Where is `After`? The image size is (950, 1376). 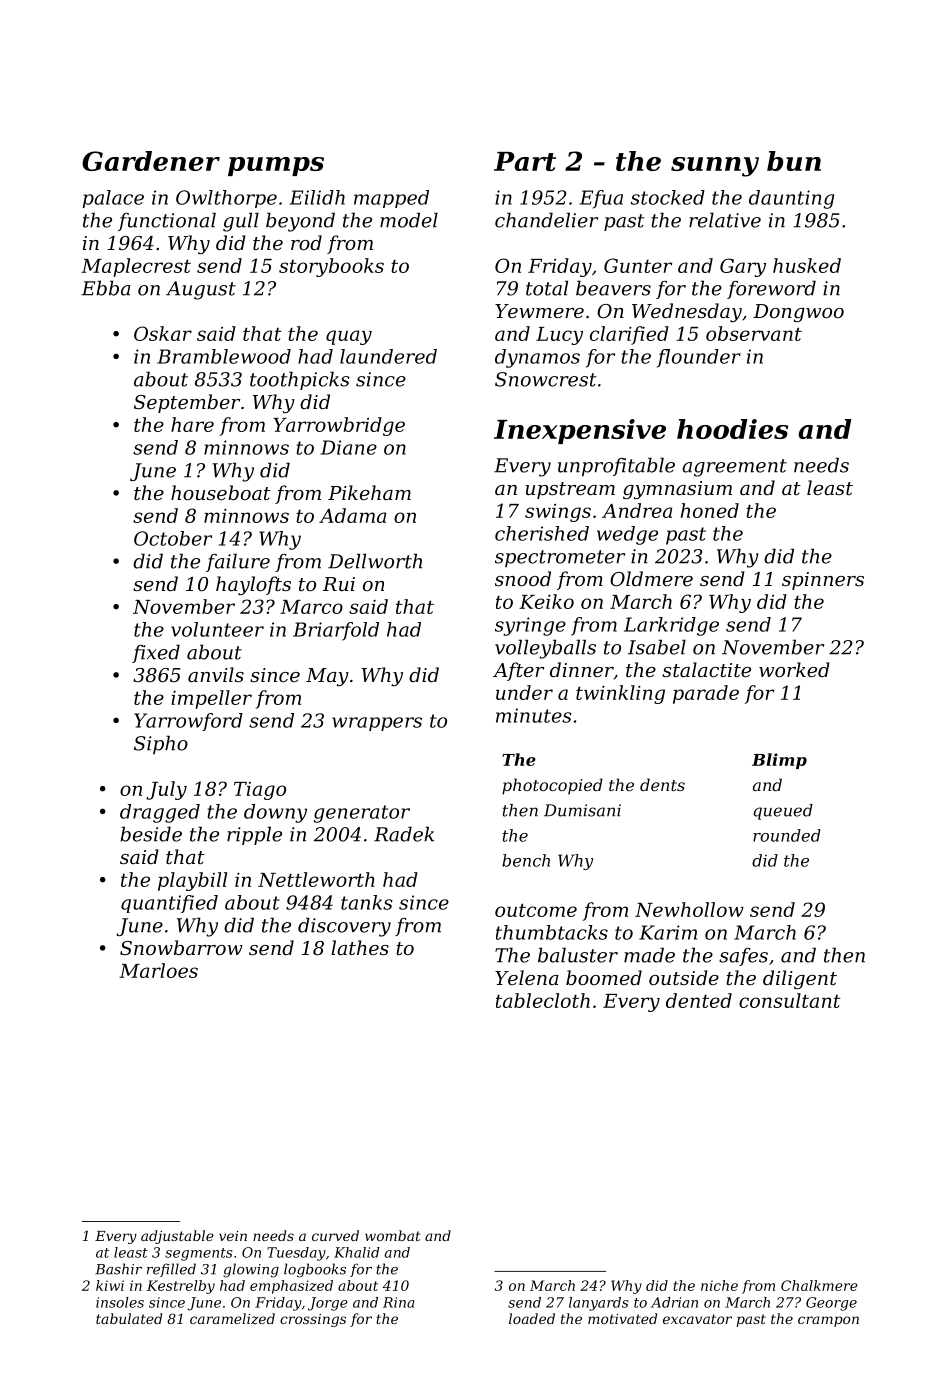 After is located at coordinates (518, 671).
